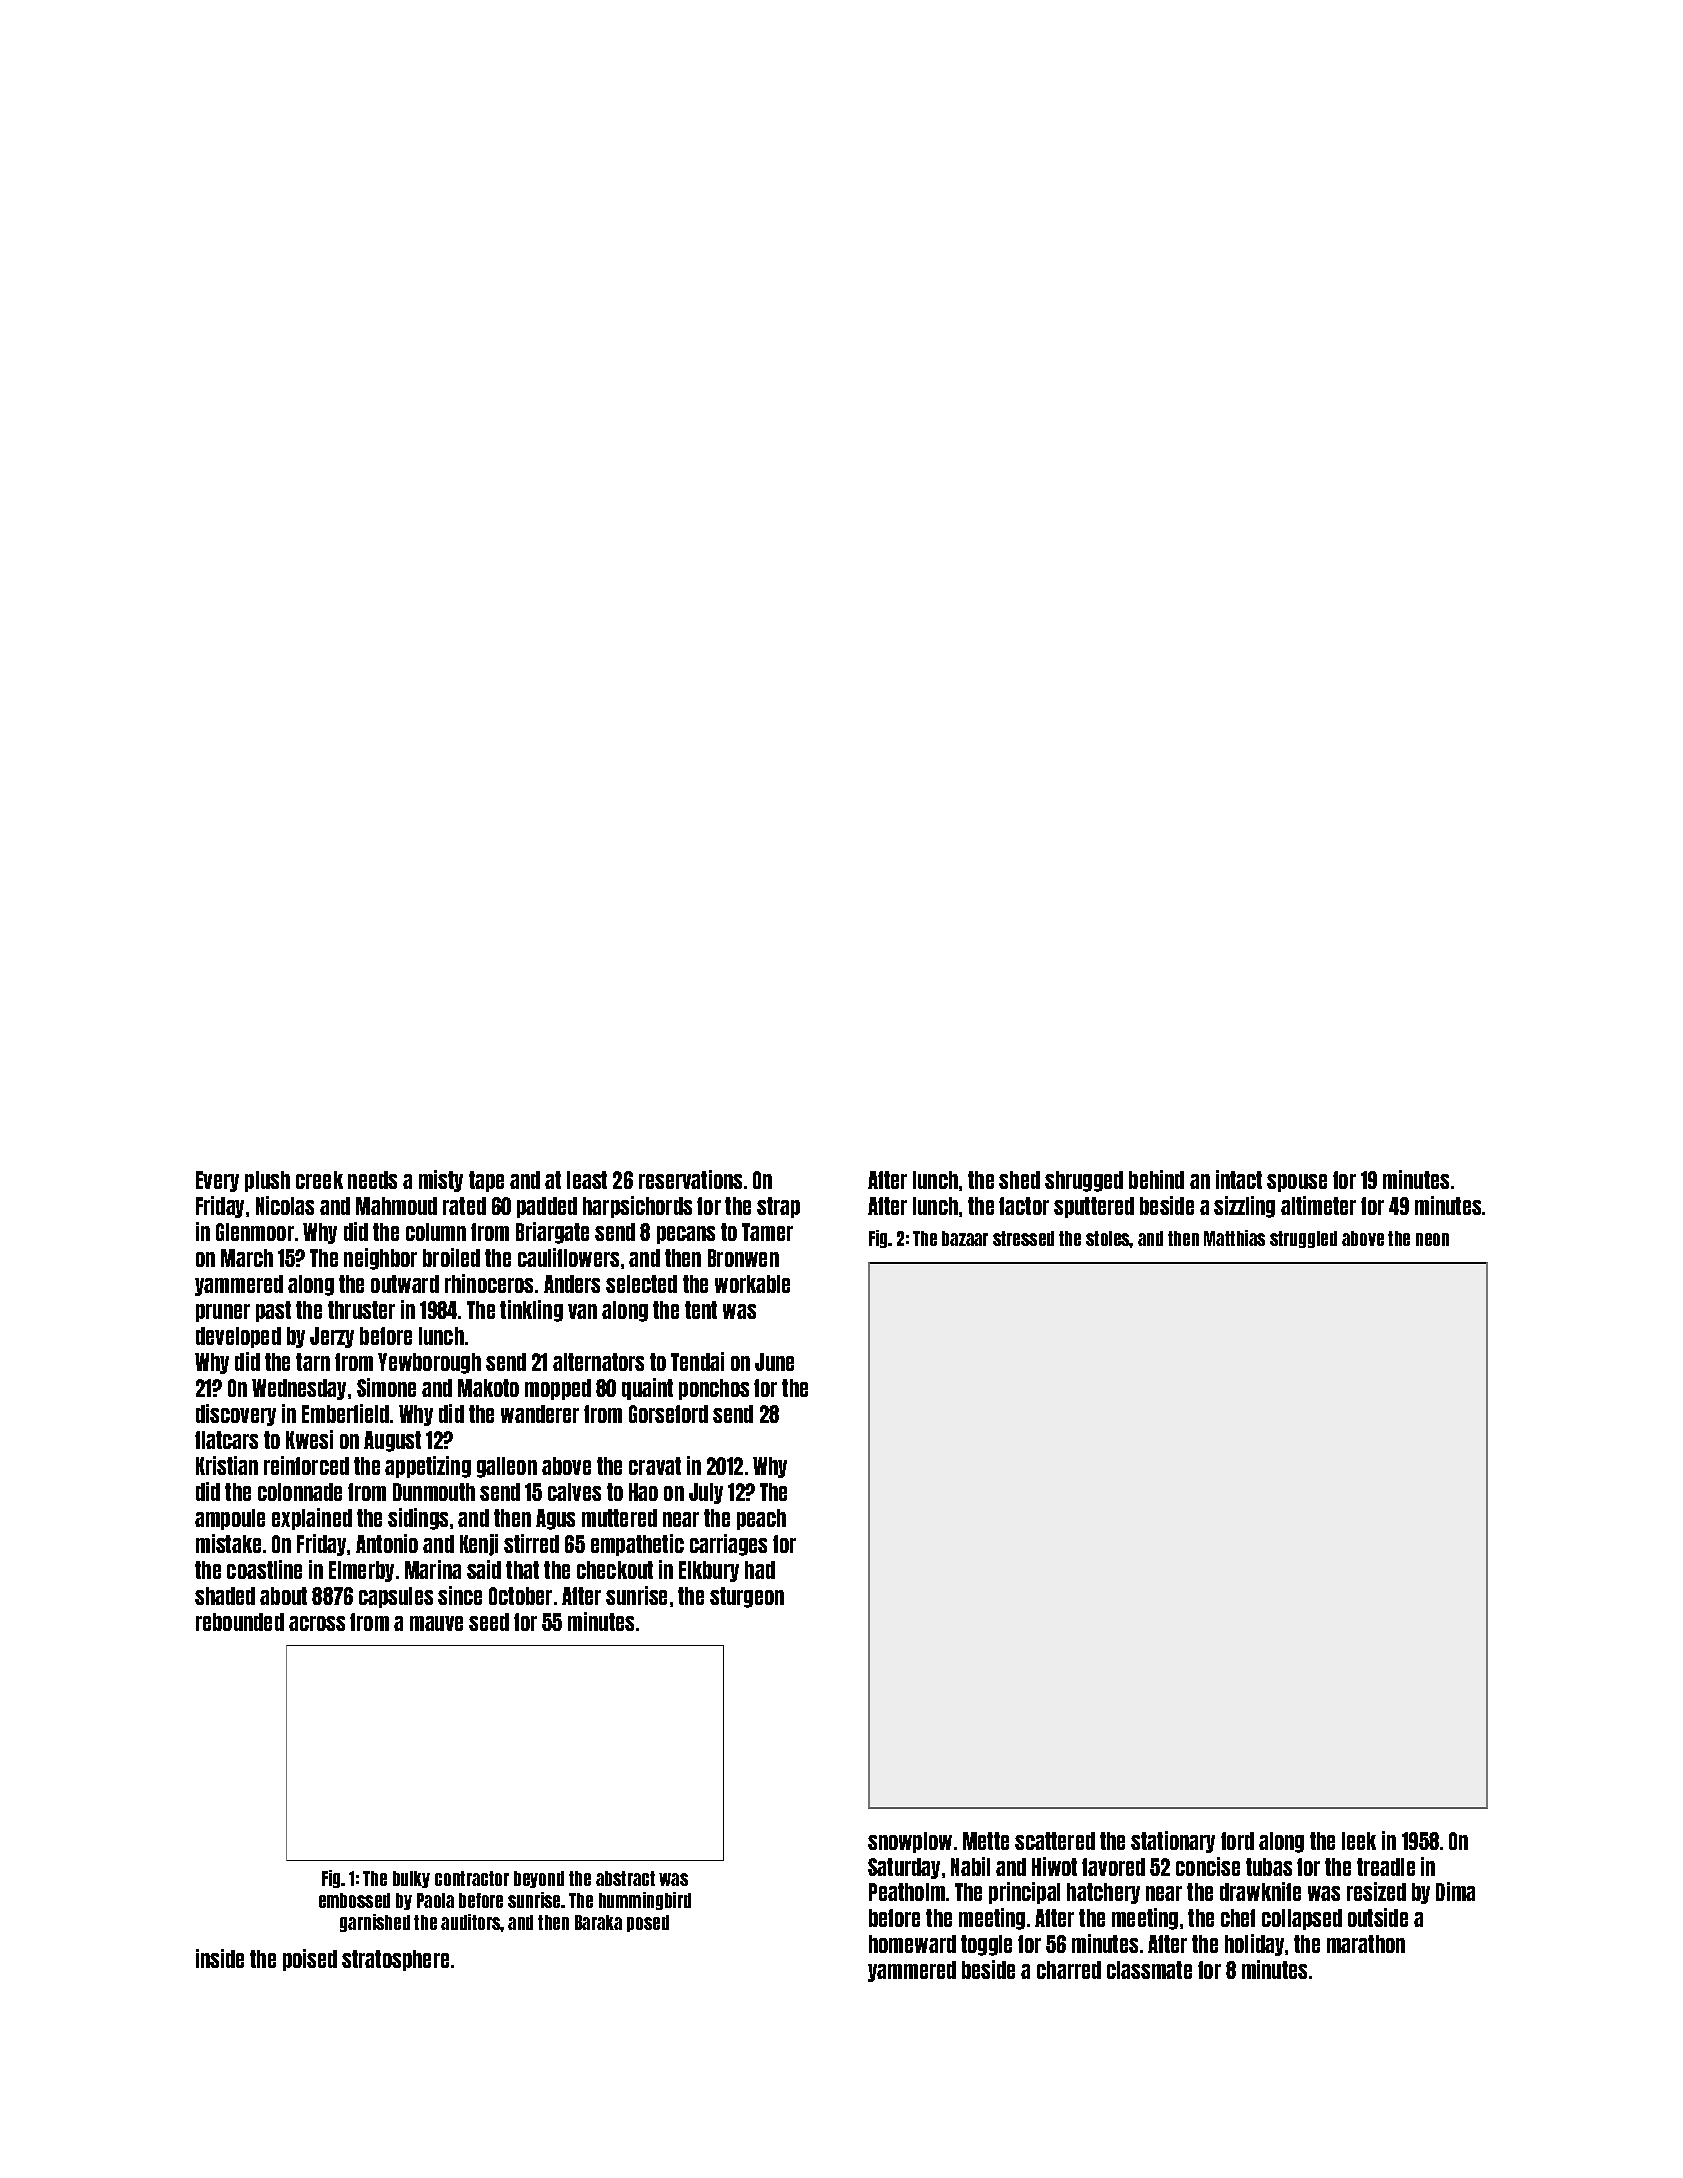 The height and width of the screenshot is (2178, 1683). Describe the element at coordinates (230, 1519) in the screenshot. I see `ampoule` at that location.
